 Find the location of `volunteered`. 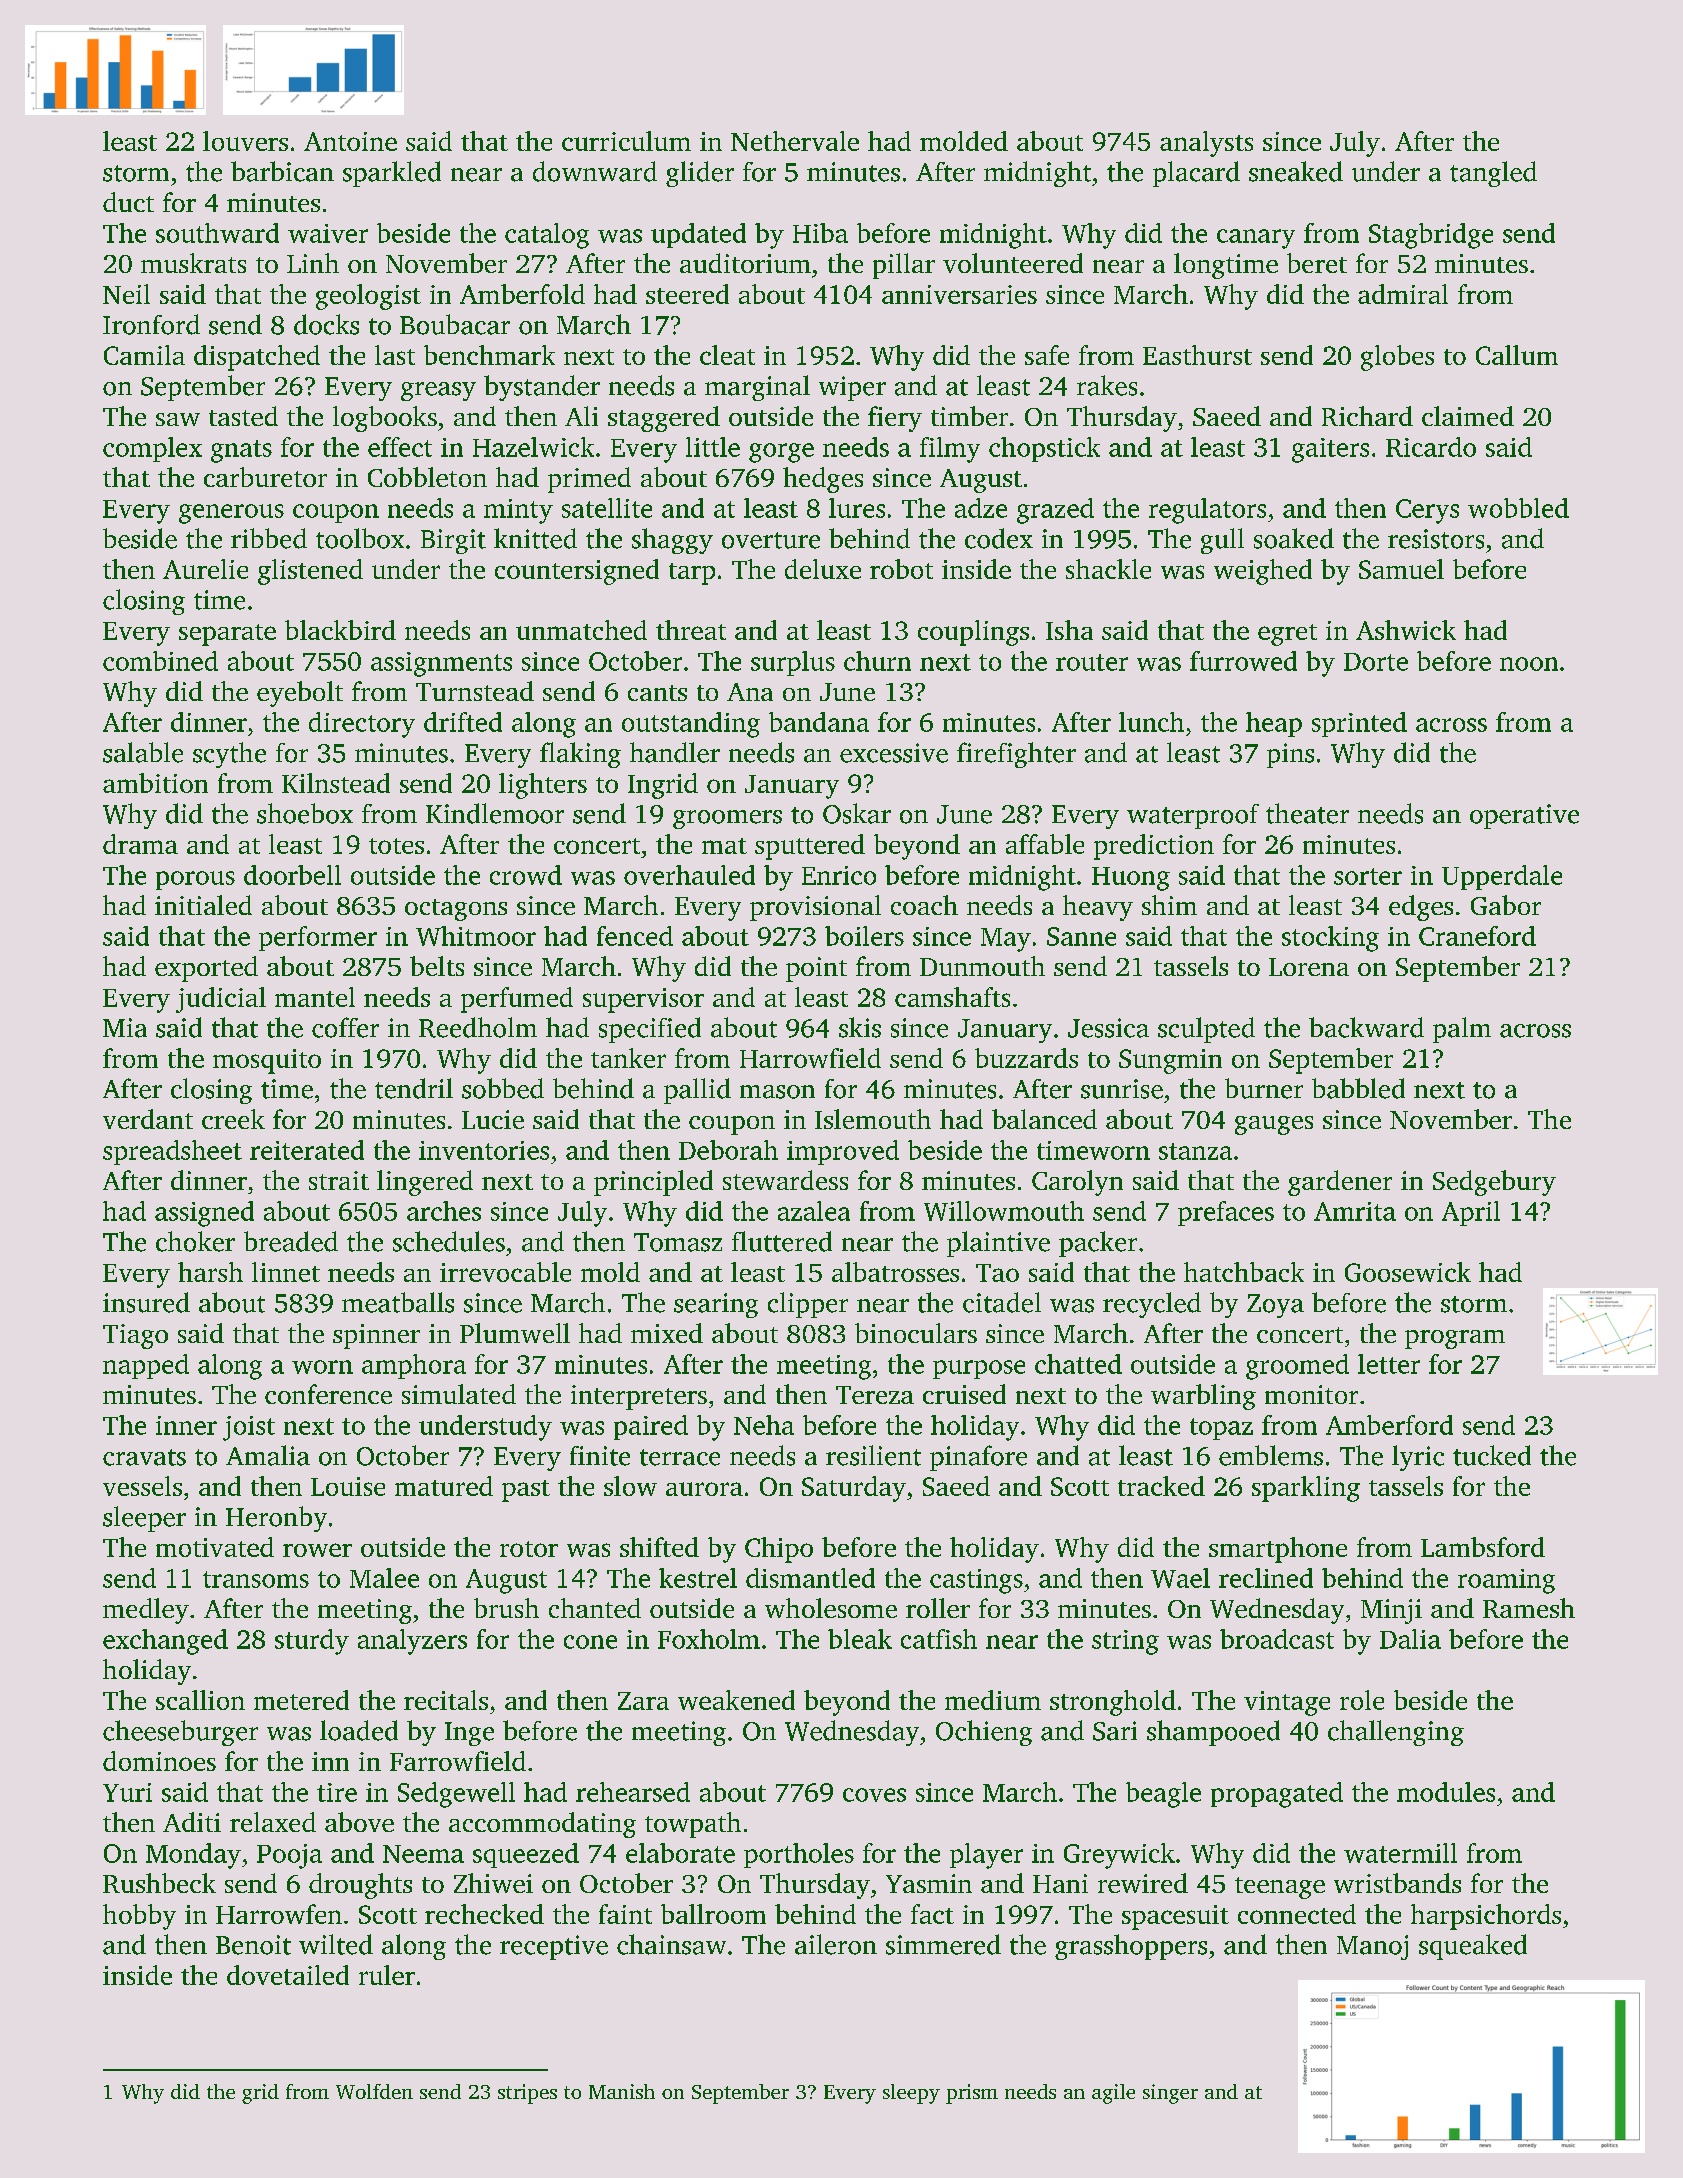

volunteered is located at coordinates (1013, 263).
